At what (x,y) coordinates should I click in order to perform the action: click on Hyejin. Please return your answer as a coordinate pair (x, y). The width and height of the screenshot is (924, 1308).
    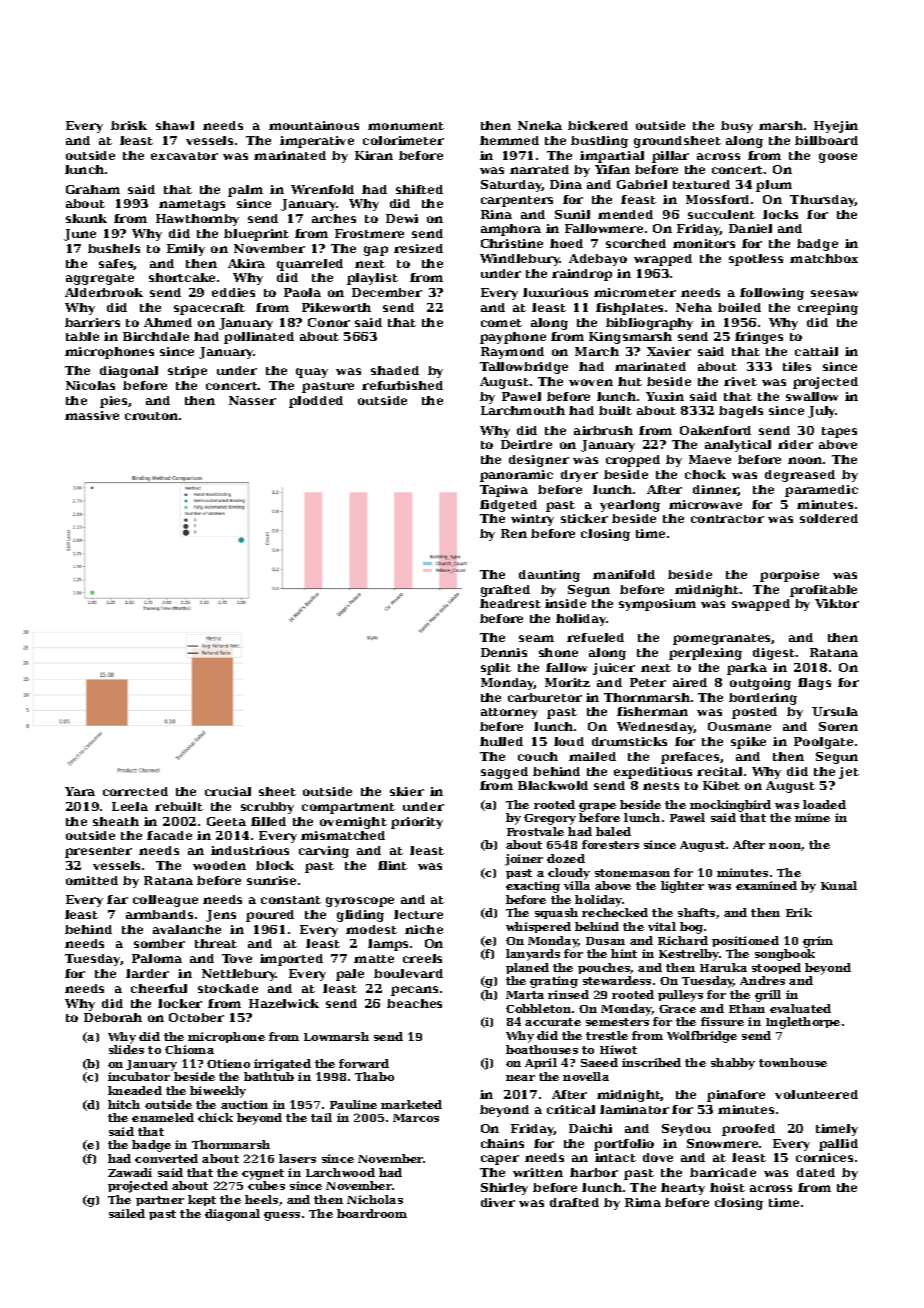
    Looking at the image, I should click on (836, 127).
